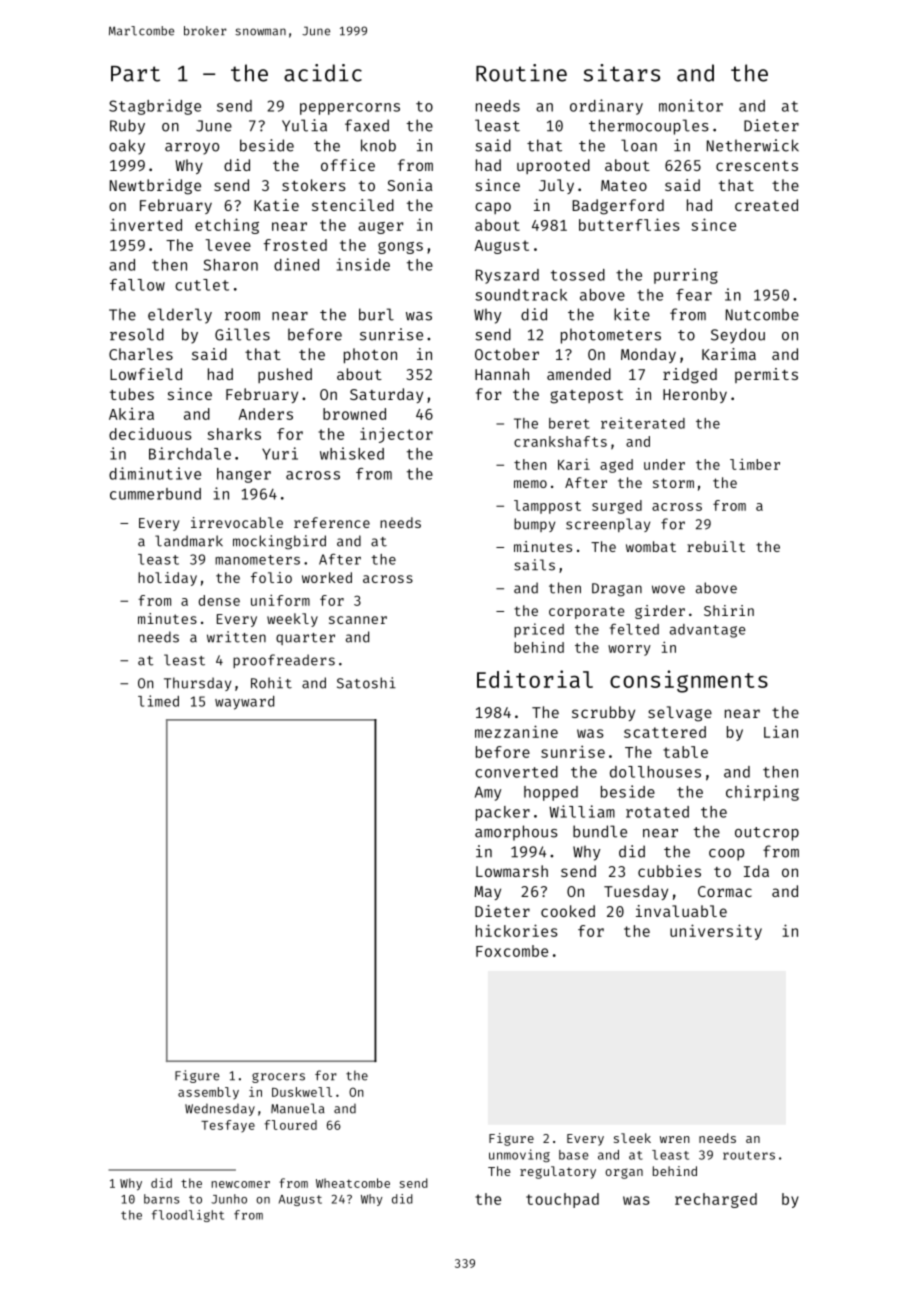 Image resolution: width=908 pixels, height=1316 pixels. Describe the element at coordinates (755, 464) in the image. I see `limber` at that location.
